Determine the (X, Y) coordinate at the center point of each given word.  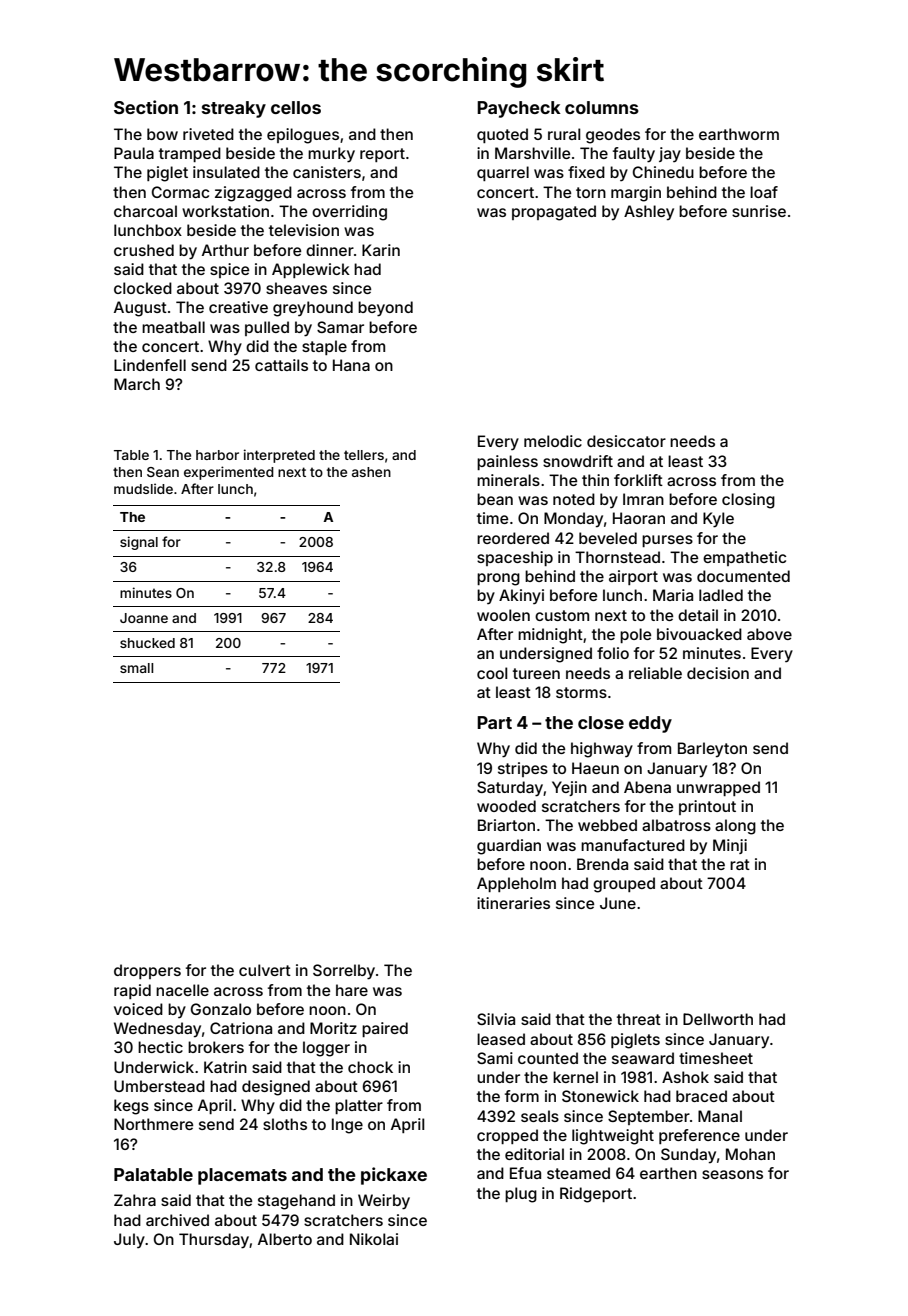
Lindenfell (150, 365)
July (129, 1240)
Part (494, 722)
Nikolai (374, 1239)
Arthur (225, 250)
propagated (554, 213)
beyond (385, 309)
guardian (509, 847)
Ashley (649, 212)
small (136, 668)
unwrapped (718, 788)
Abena (647, 787)
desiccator (626, 441)
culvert (265, 970)
